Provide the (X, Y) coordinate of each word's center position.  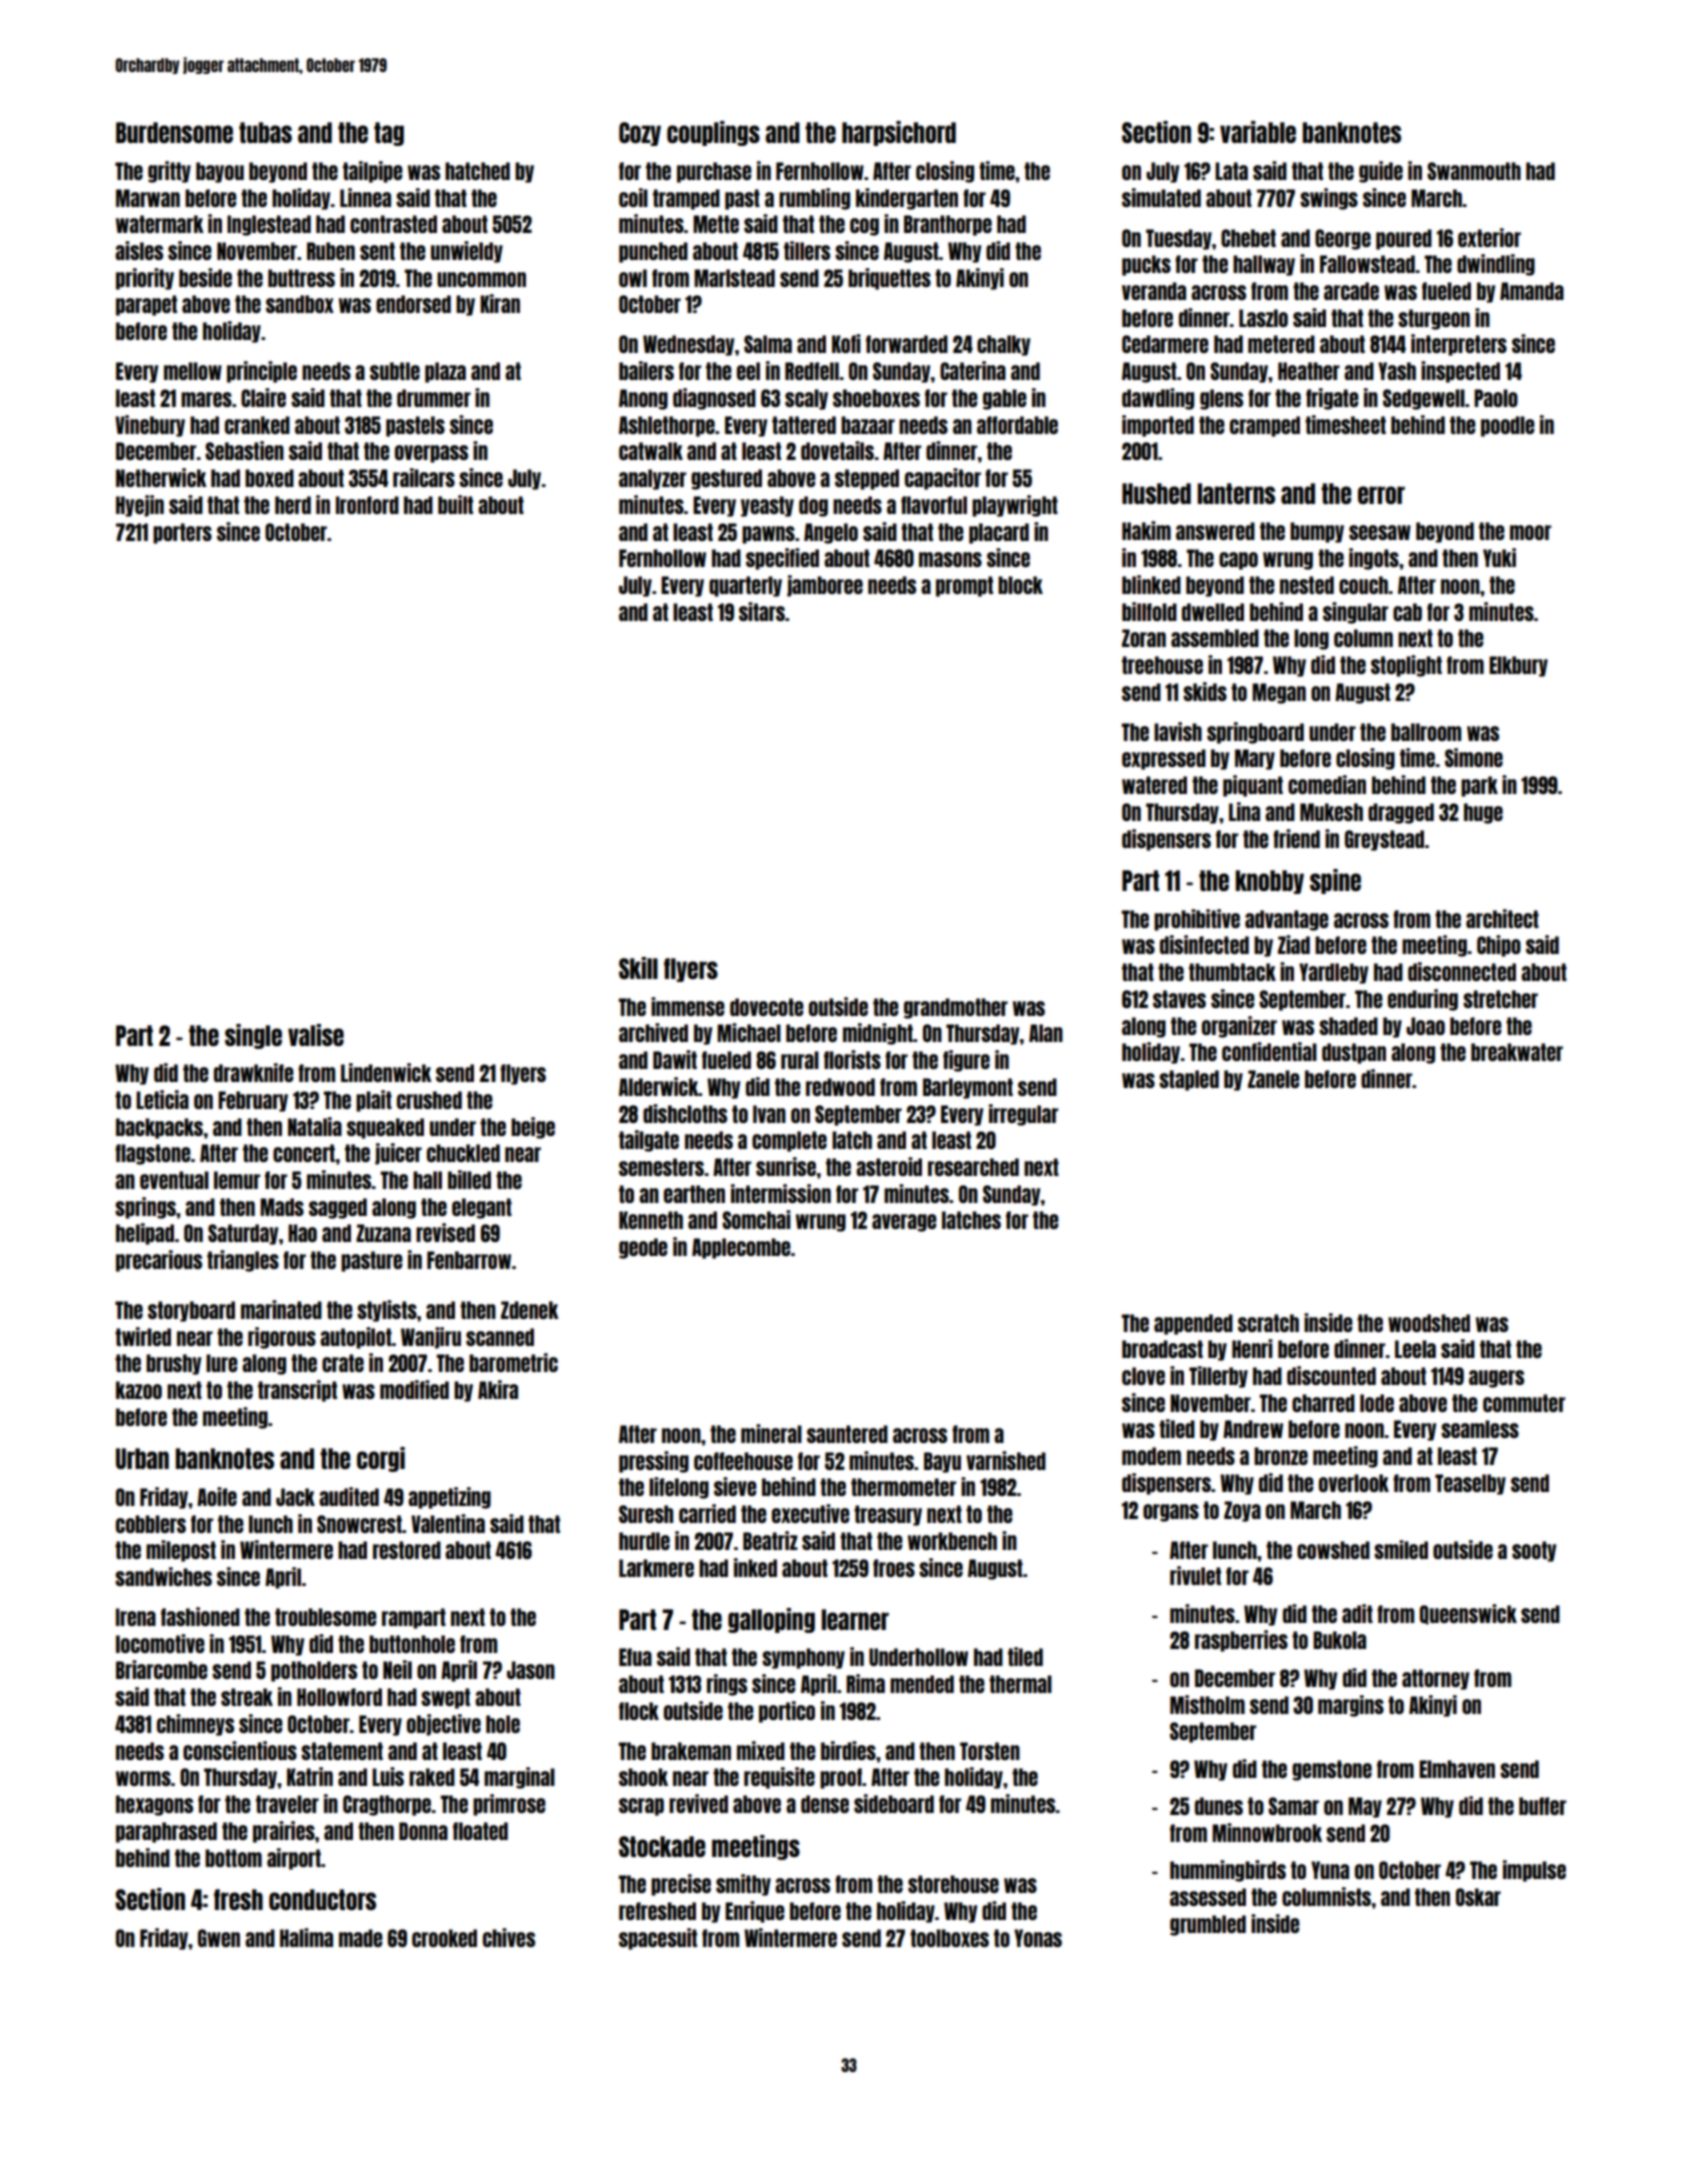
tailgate (649, 1141)
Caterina (973, 370)
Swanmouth (1474, 171)
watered (1154, 785)
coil (633, 197)
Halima (306, 1937)
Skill (638, 968)
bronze (1281, 1456)
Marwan (148, 198)
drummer (434, 398)
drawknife (254, 1072)
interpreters (1459, 345)
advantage (1287, 920)
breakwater (1517, 1052)
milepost (181, 1551)
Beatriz (770, 1540)
